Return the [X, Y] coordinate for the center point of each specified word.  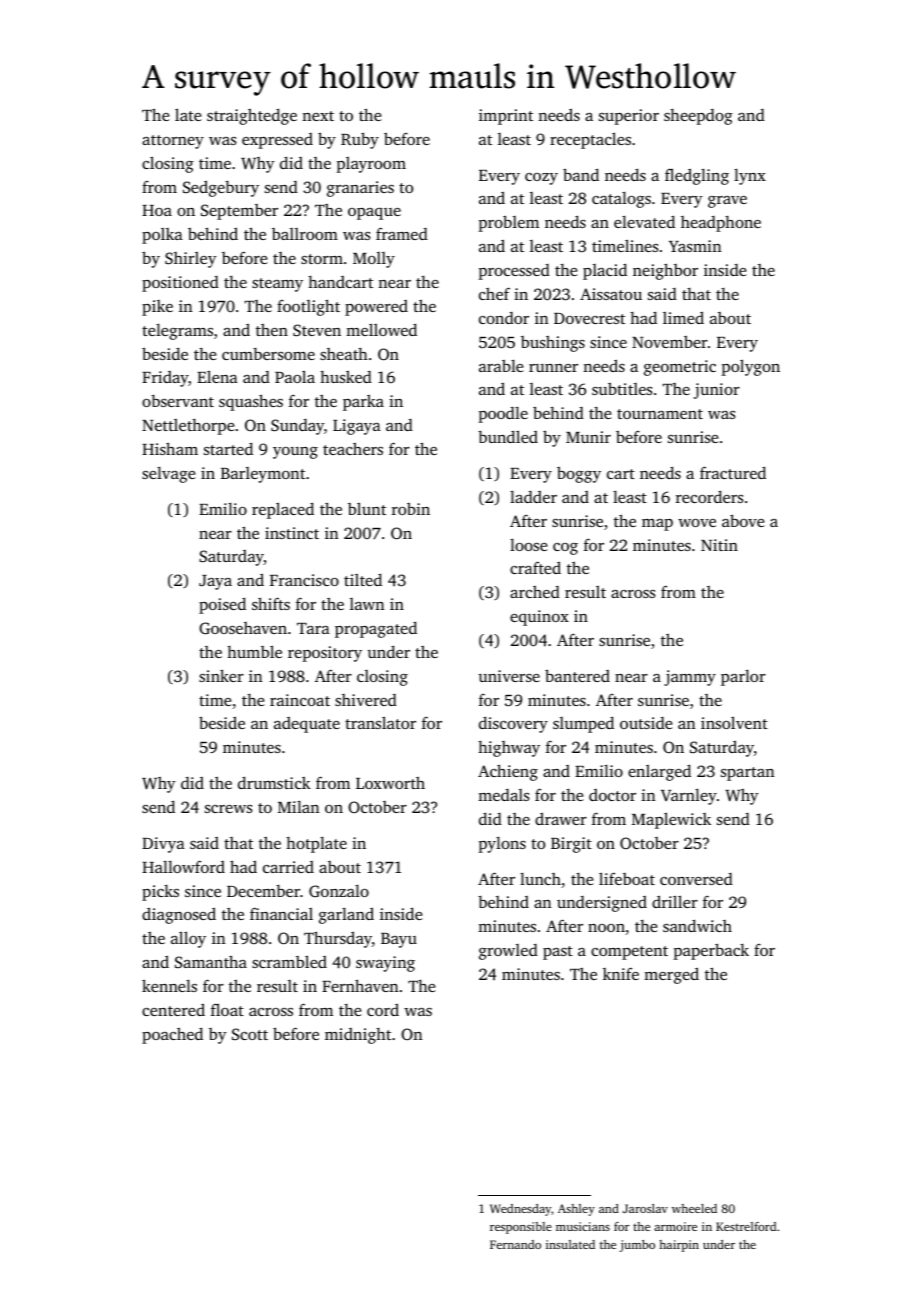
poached [172, 1035]
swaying [385, 964]
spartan [747, 774]
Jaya [215, 582]
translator [380, 722]
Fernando [515, 1244]
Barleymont [263, 475]
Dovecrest [589, 318]
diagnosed [179, 915]
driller [675, 901]
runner [553, 368]
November [670, 342]
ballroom [305, 234]
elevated [644, 221]
